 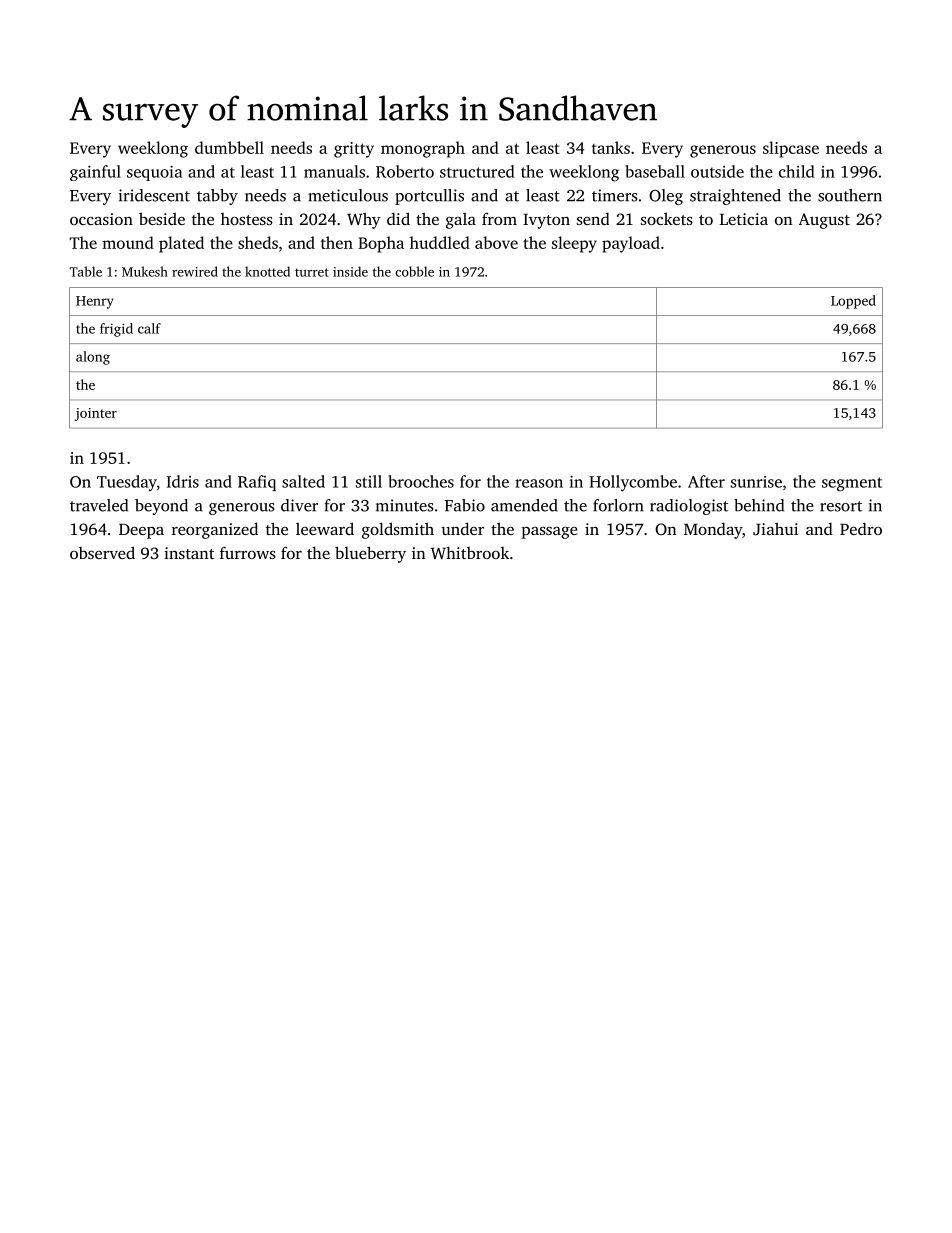 What do you see at coordinates (414, 271) in the screenshot?
I see `cobble` at bounding box center [414, 271].
